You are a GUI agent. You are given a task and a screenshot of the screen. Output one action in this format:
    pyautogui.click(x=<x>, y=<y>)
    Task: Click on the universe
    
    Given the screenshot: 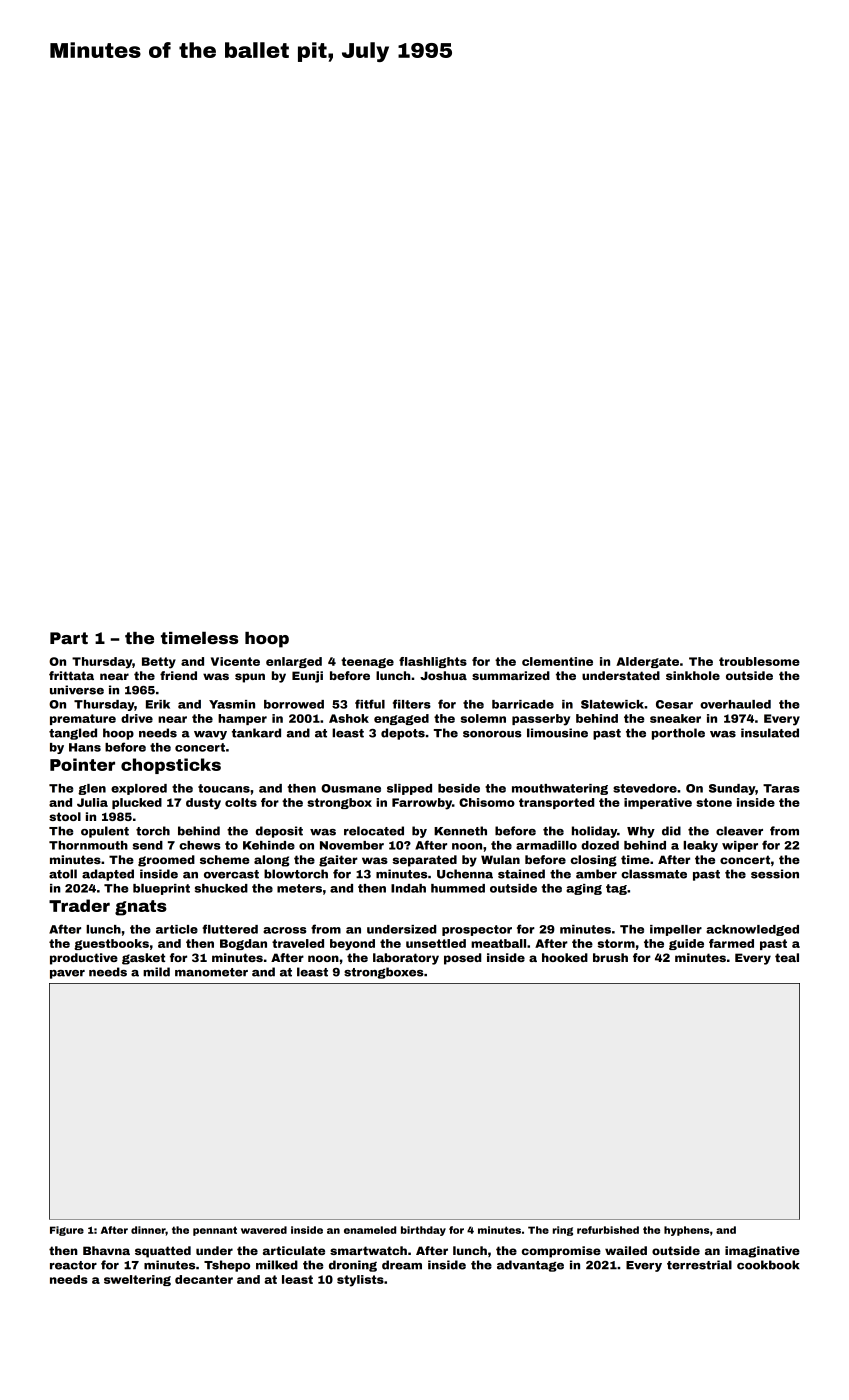 What is the action you would take?
    pyautogui.click(x=77, y=690)
